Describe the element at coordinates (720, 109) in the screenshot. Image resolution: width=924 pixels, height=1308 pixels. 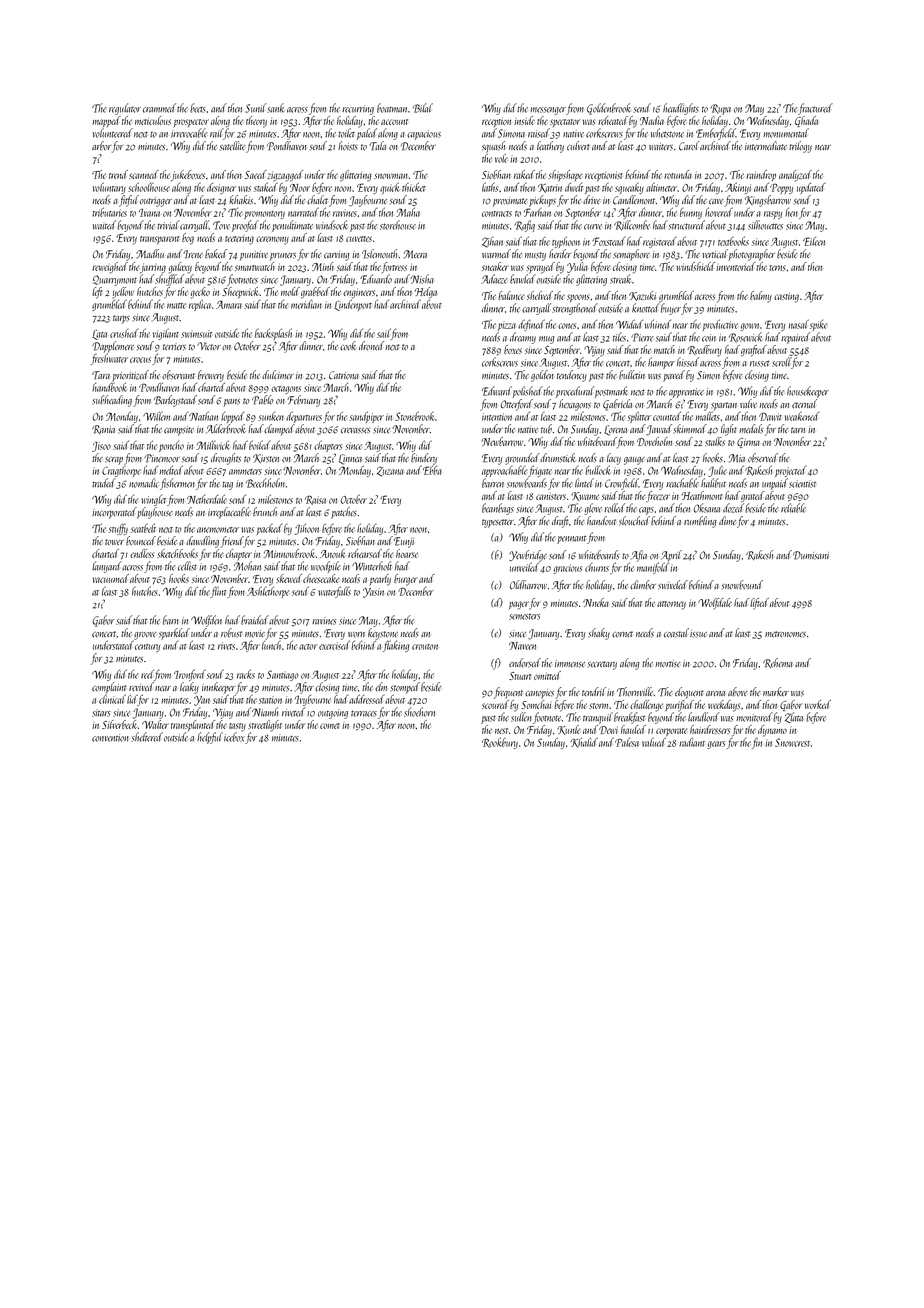
I see `Rupa` at that location.
